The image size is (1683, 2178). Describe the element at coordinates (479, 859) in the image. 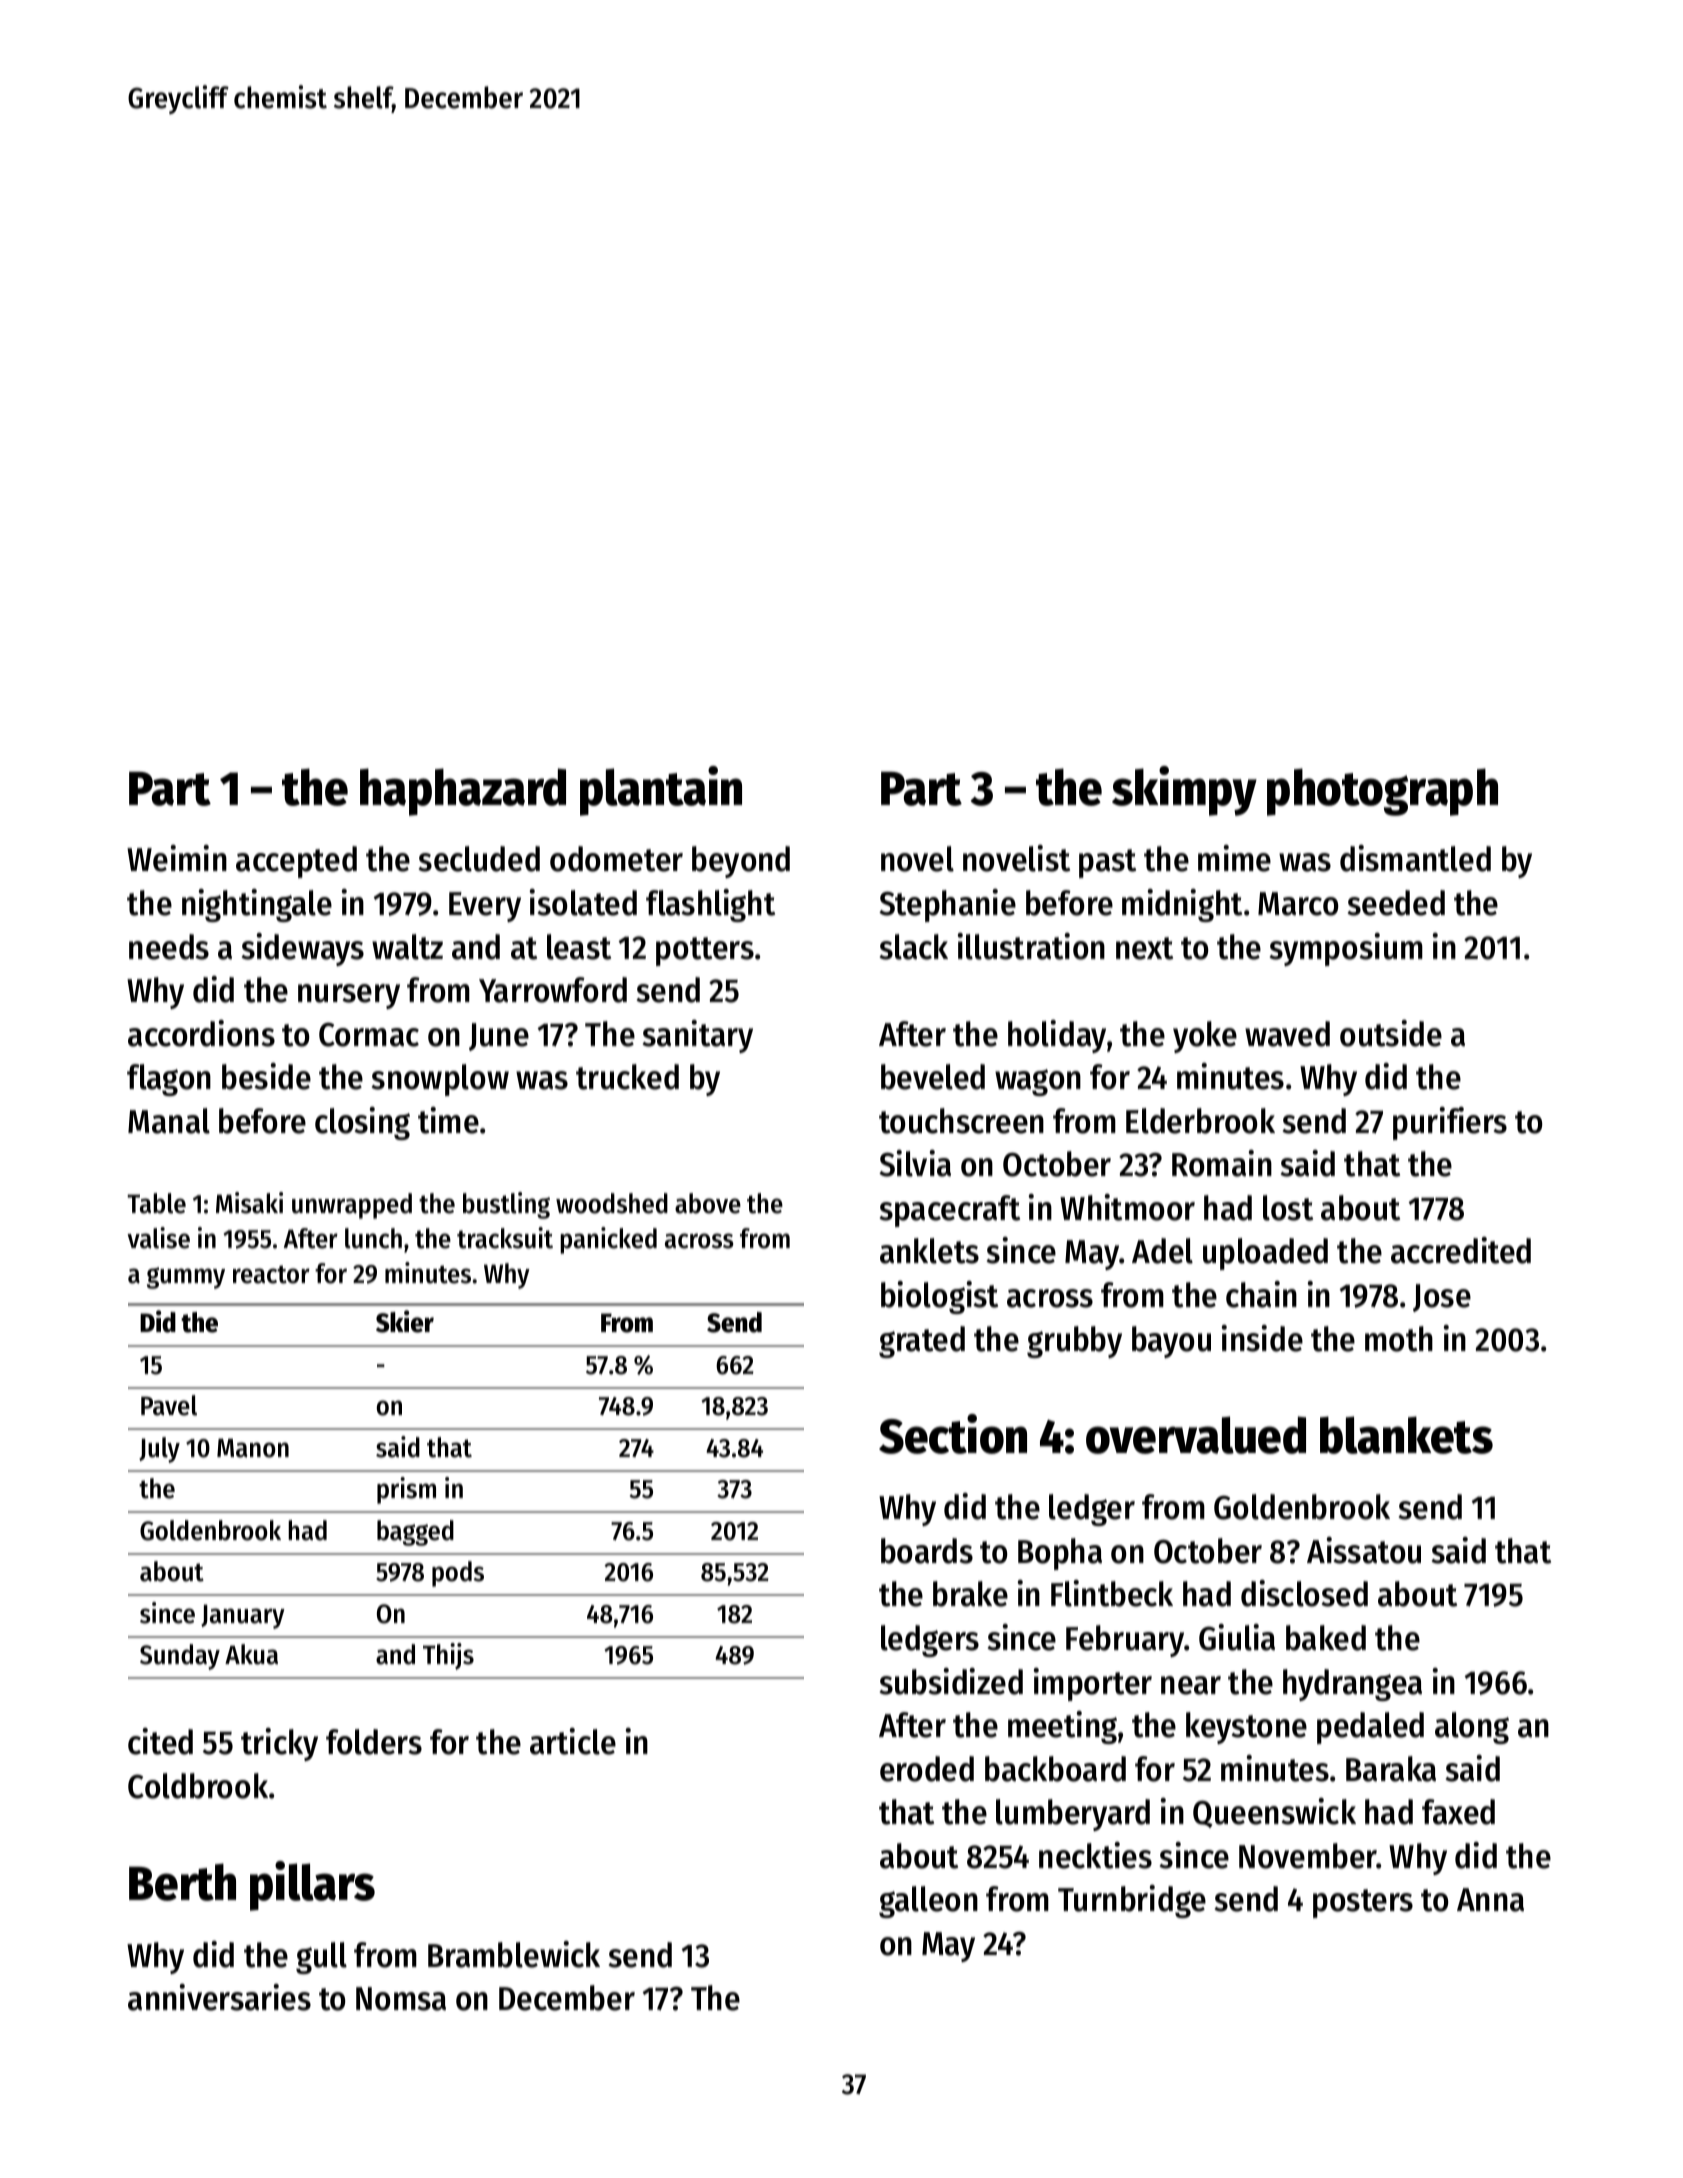

I see `secluded` at that location.
